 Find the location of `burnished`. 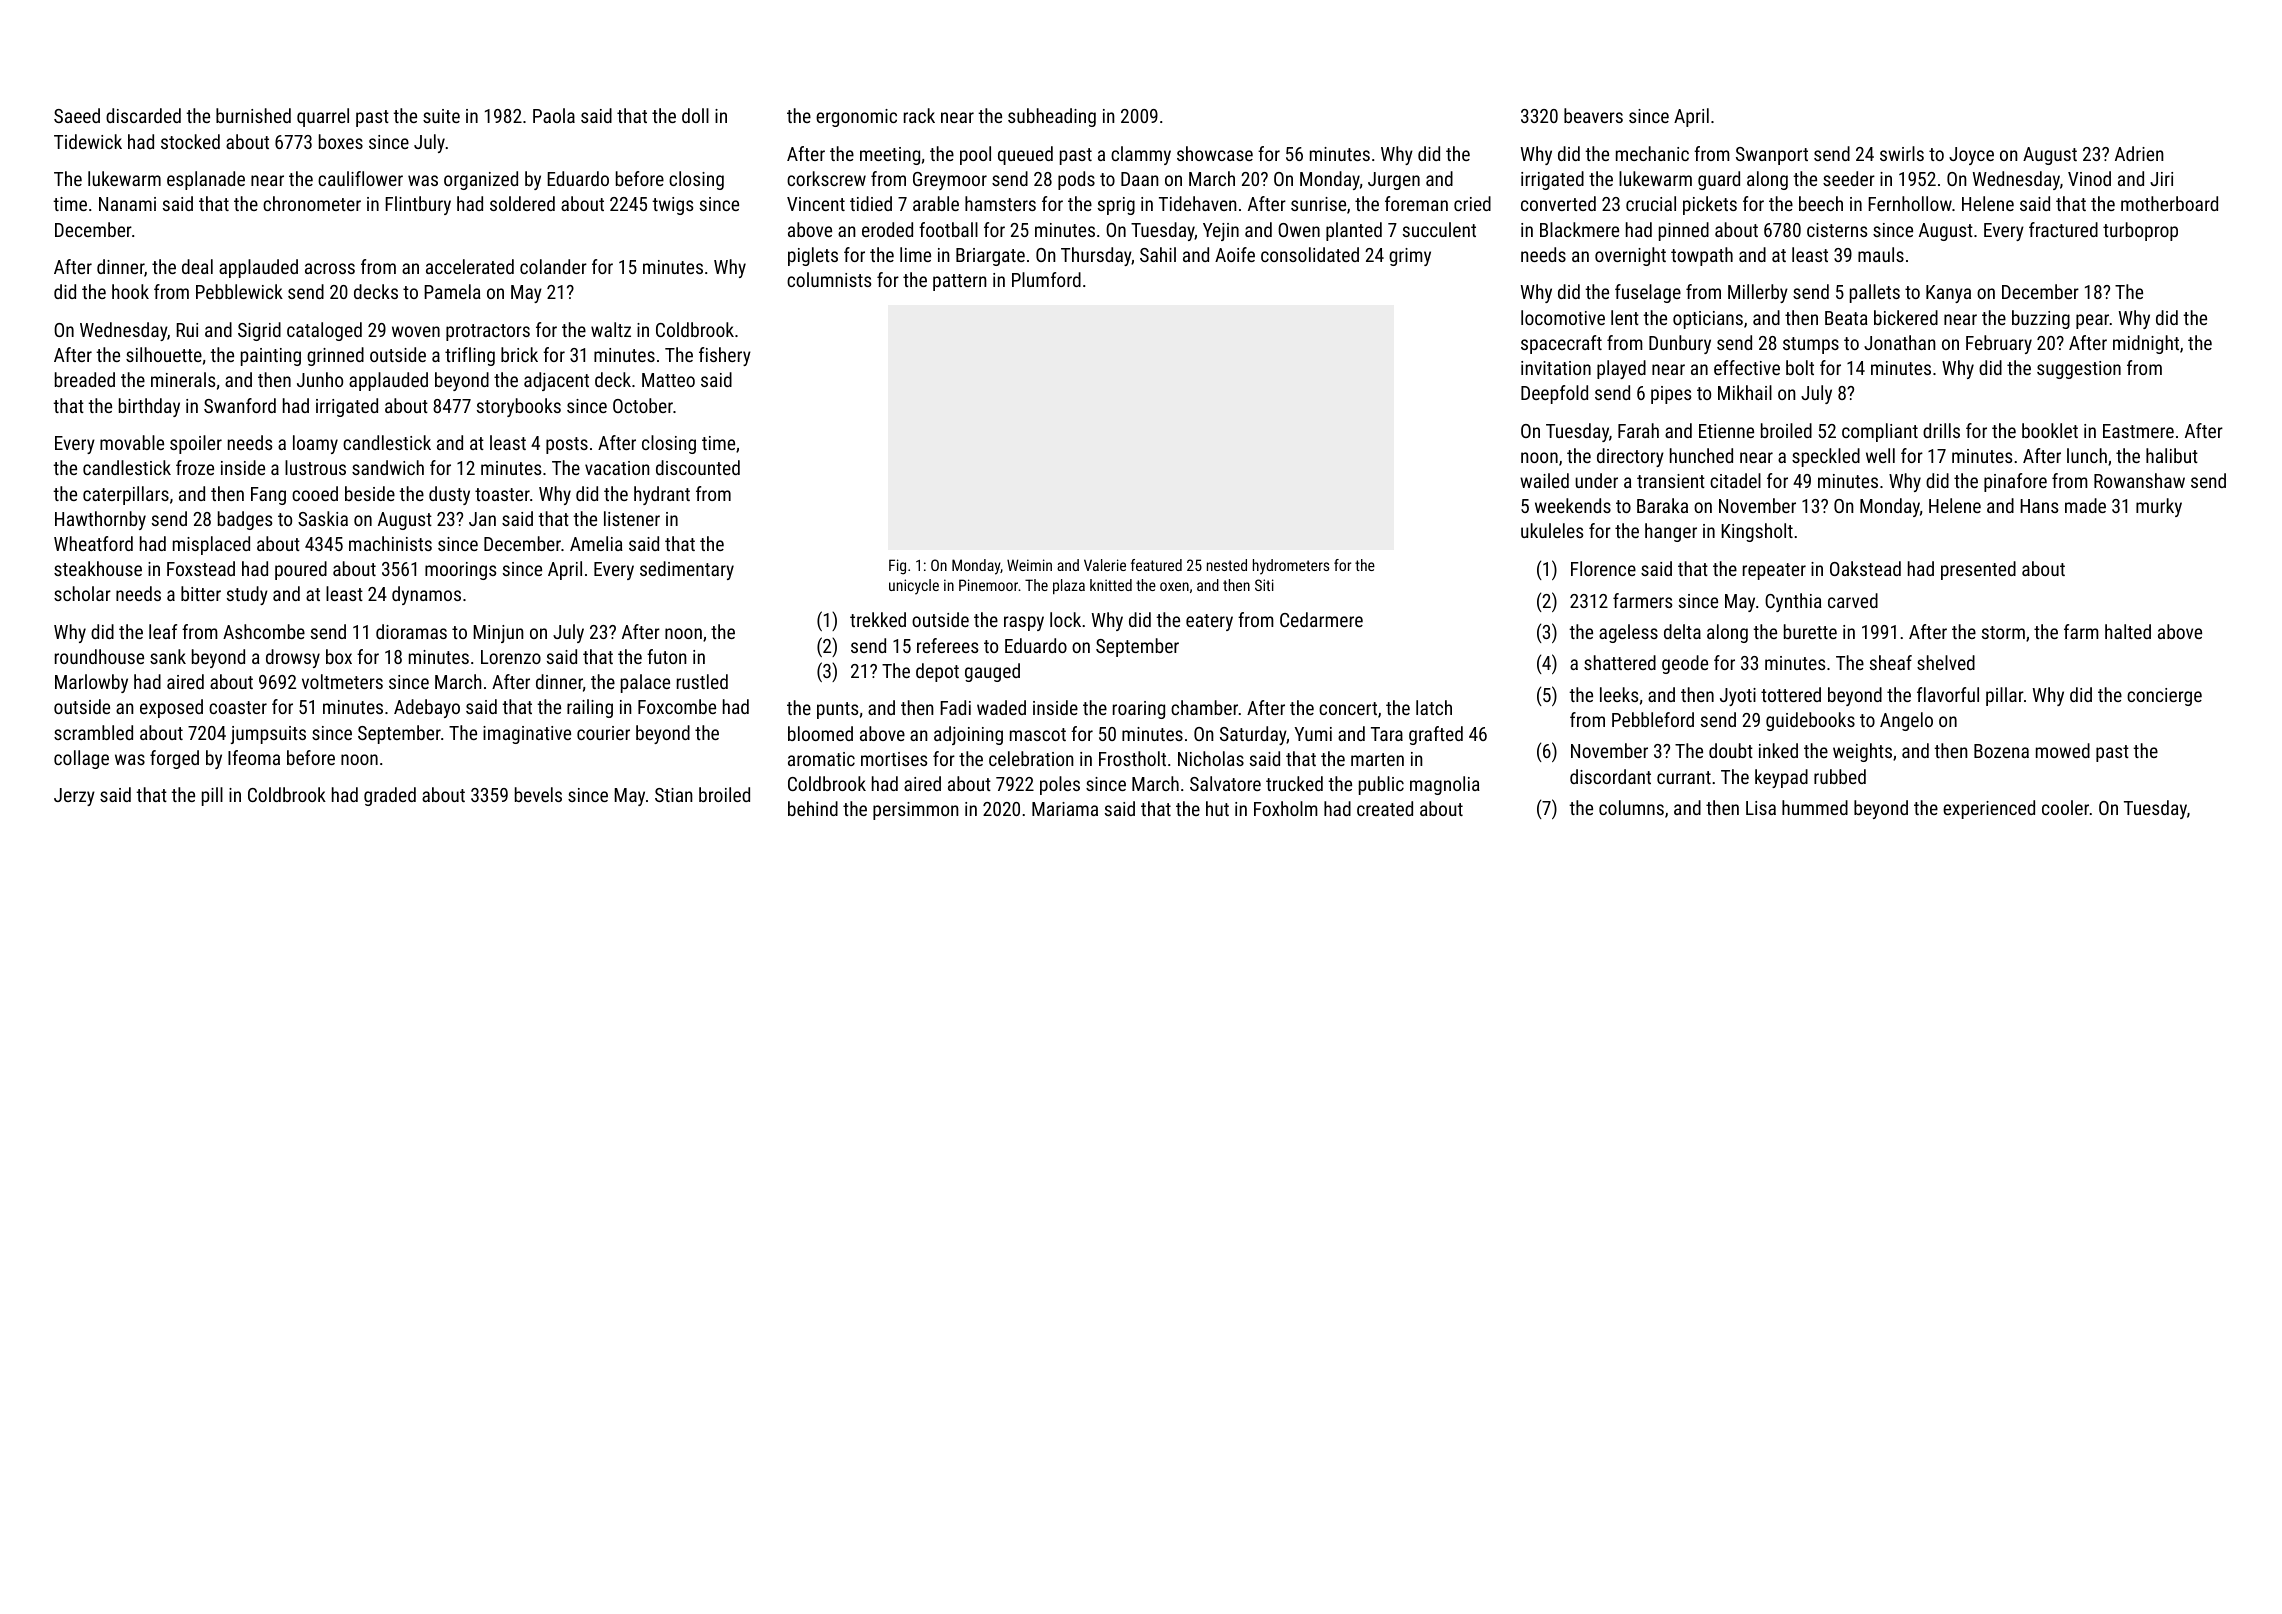

burnished is located at coordinates (253, 115).
